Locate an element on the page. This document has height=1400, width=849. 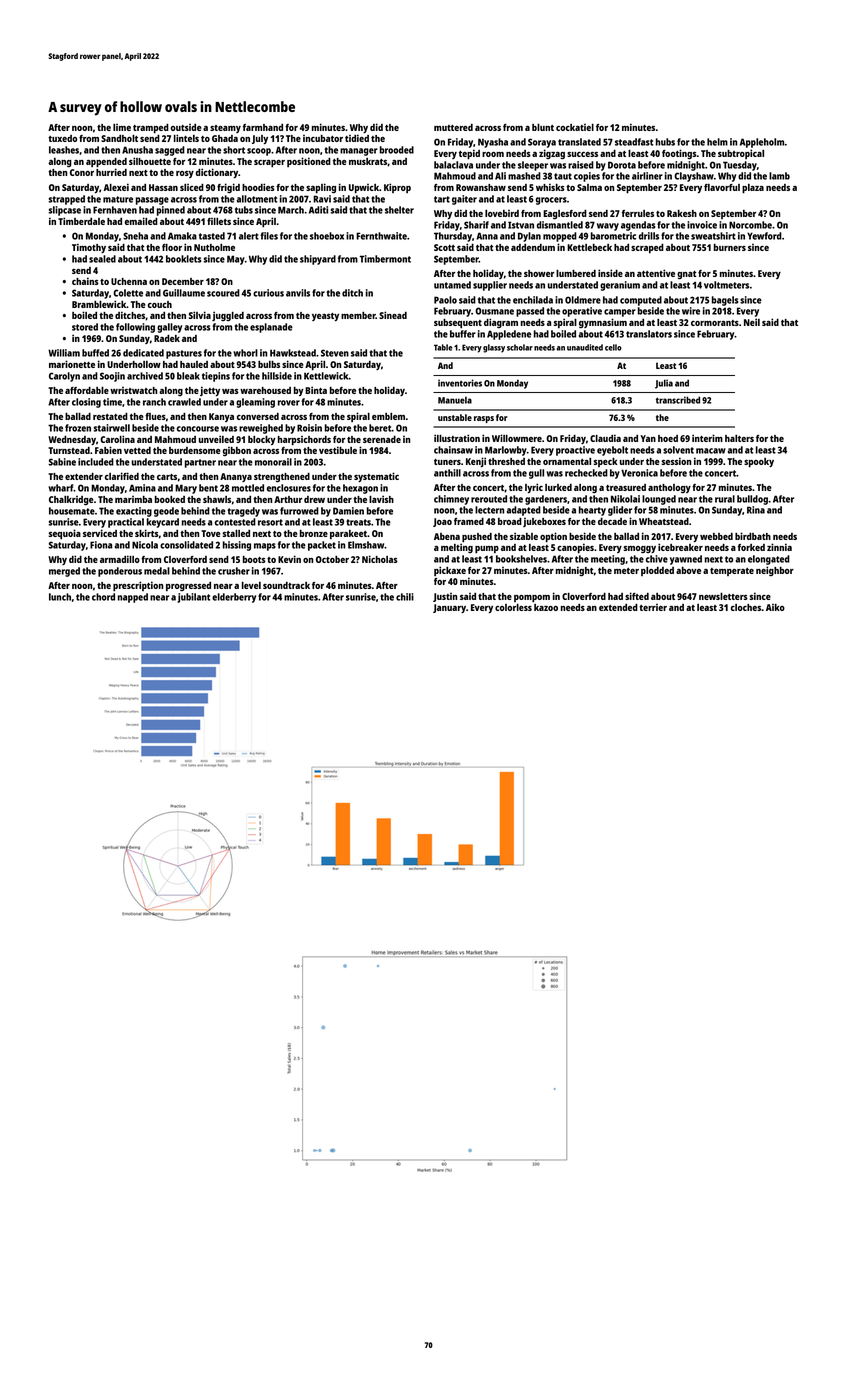
burners is located at coordinates (730, 247).
